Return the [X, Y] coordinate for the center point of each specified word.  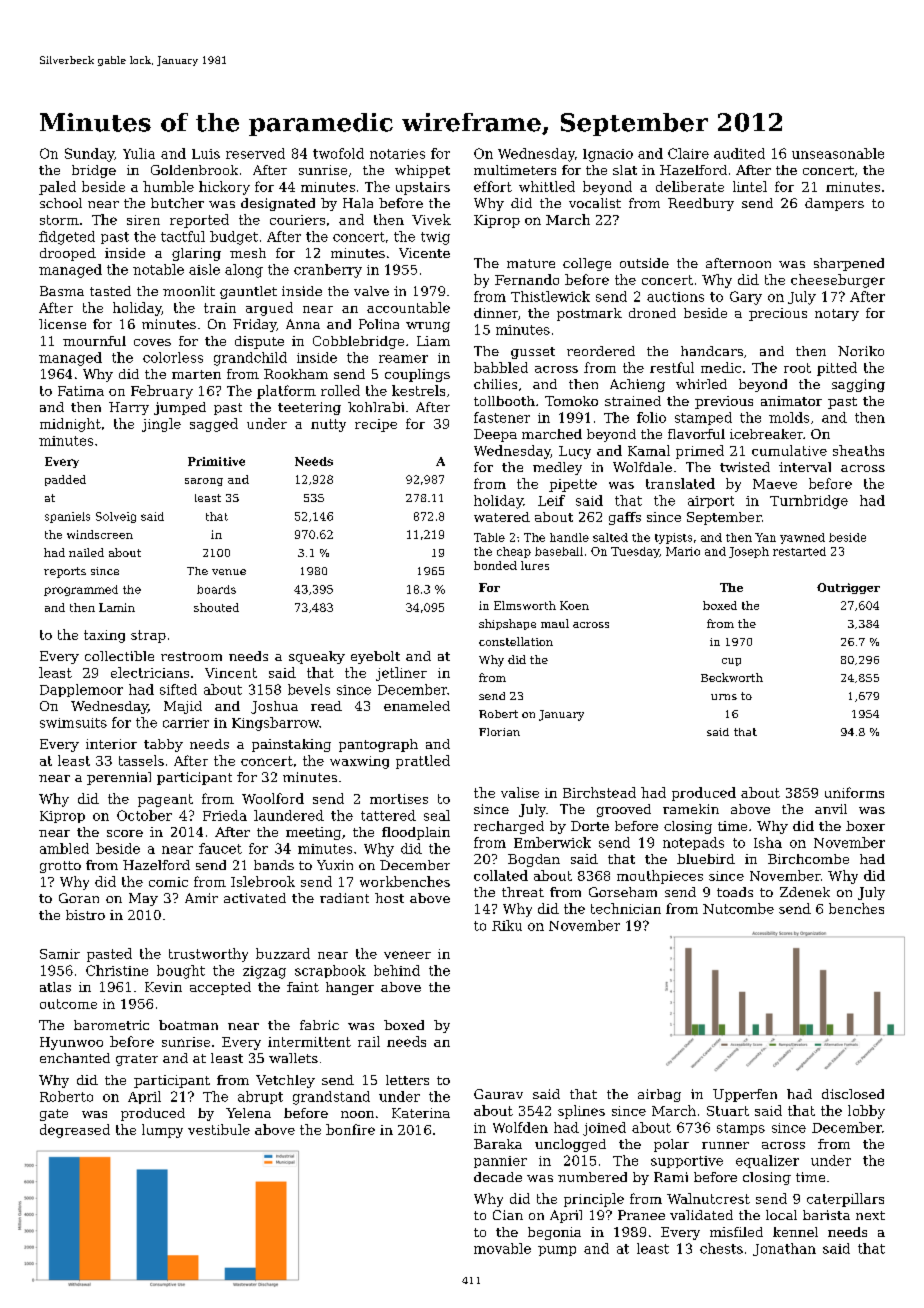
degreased [75, 1131]
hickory [224, 188]
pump [557, 1251]
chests [721, 1248]
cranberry [328, 271]
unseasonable [838, 153]
